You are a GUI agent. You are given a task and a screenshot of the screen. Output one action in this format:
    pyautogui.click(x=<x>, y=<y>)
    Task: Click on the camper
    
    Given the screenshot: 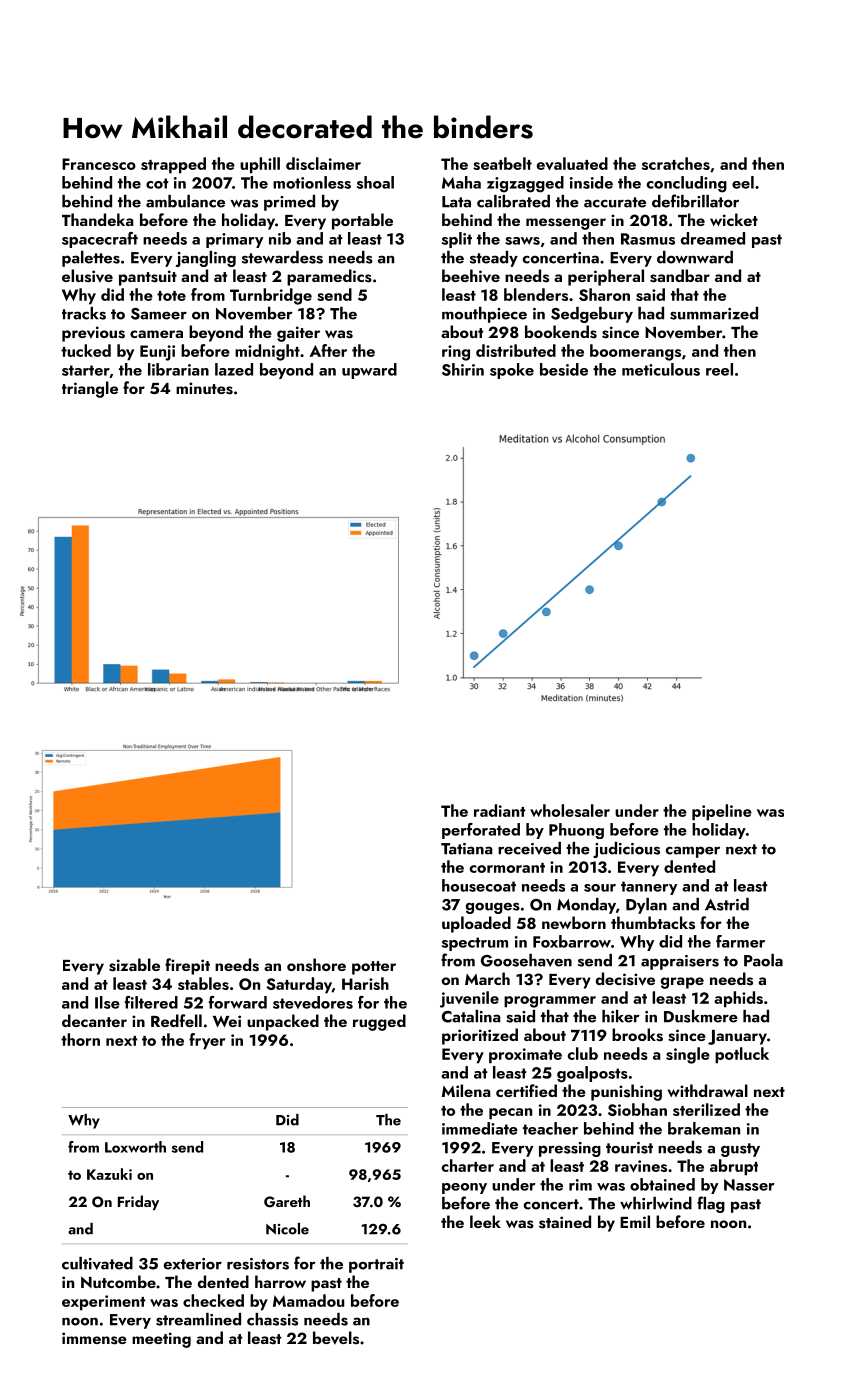 What is the action you would take?
    pyautogui.click(x=692, y=852)
